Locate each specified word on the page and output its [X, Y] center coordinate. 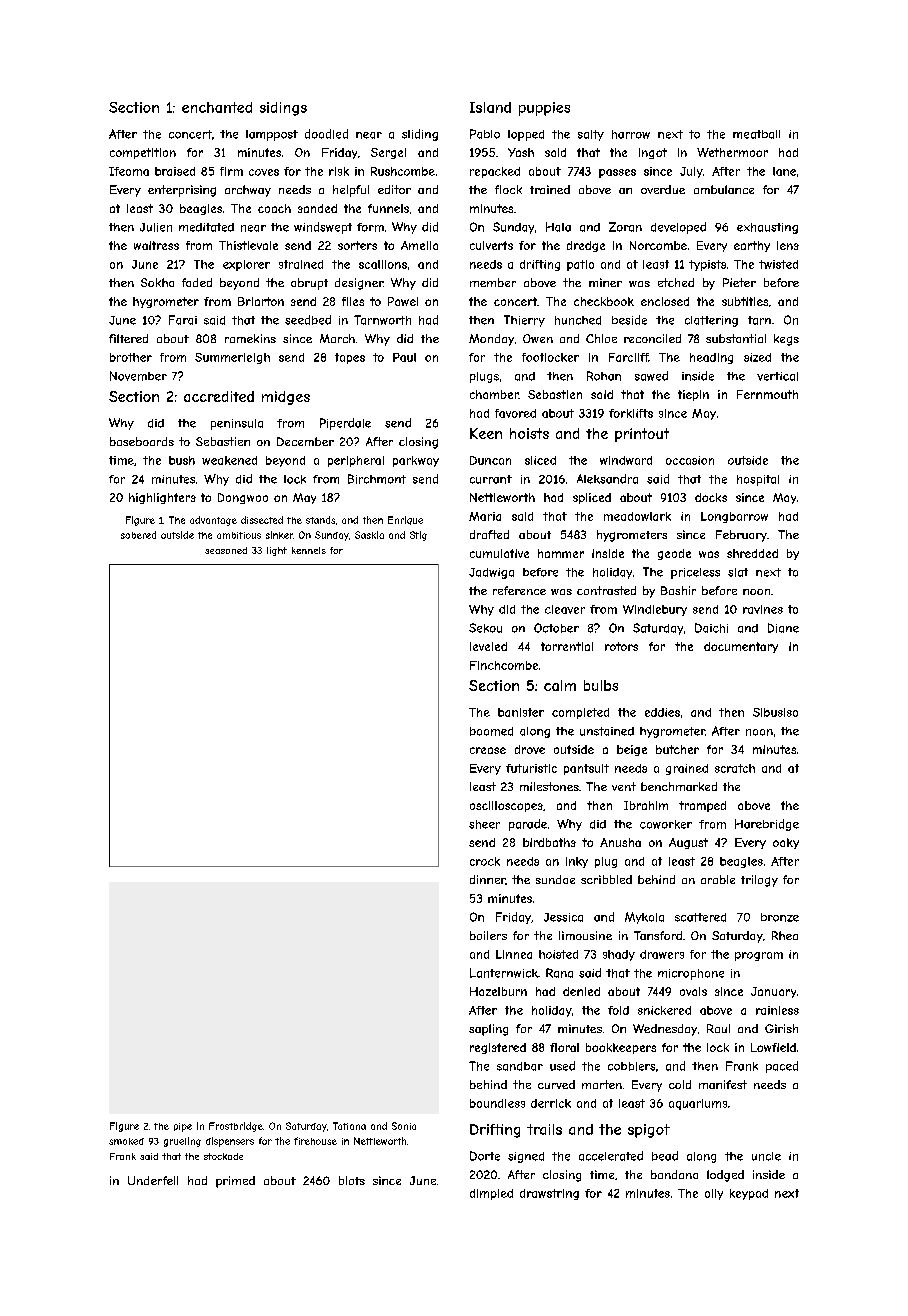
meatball [756, 134]
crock [485, 861]
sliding [420, 135]
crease [488, 750]
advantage [213, 521]
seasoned [226, 550]
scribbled [606, 879]
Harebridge [767, 825]
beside [629, 320]
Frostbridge [236, 1127]
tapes [350, 358]
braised [175, 171]
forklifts [631, 413]
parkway [416, 461]
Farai [183, 320]
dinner [487, 879]
